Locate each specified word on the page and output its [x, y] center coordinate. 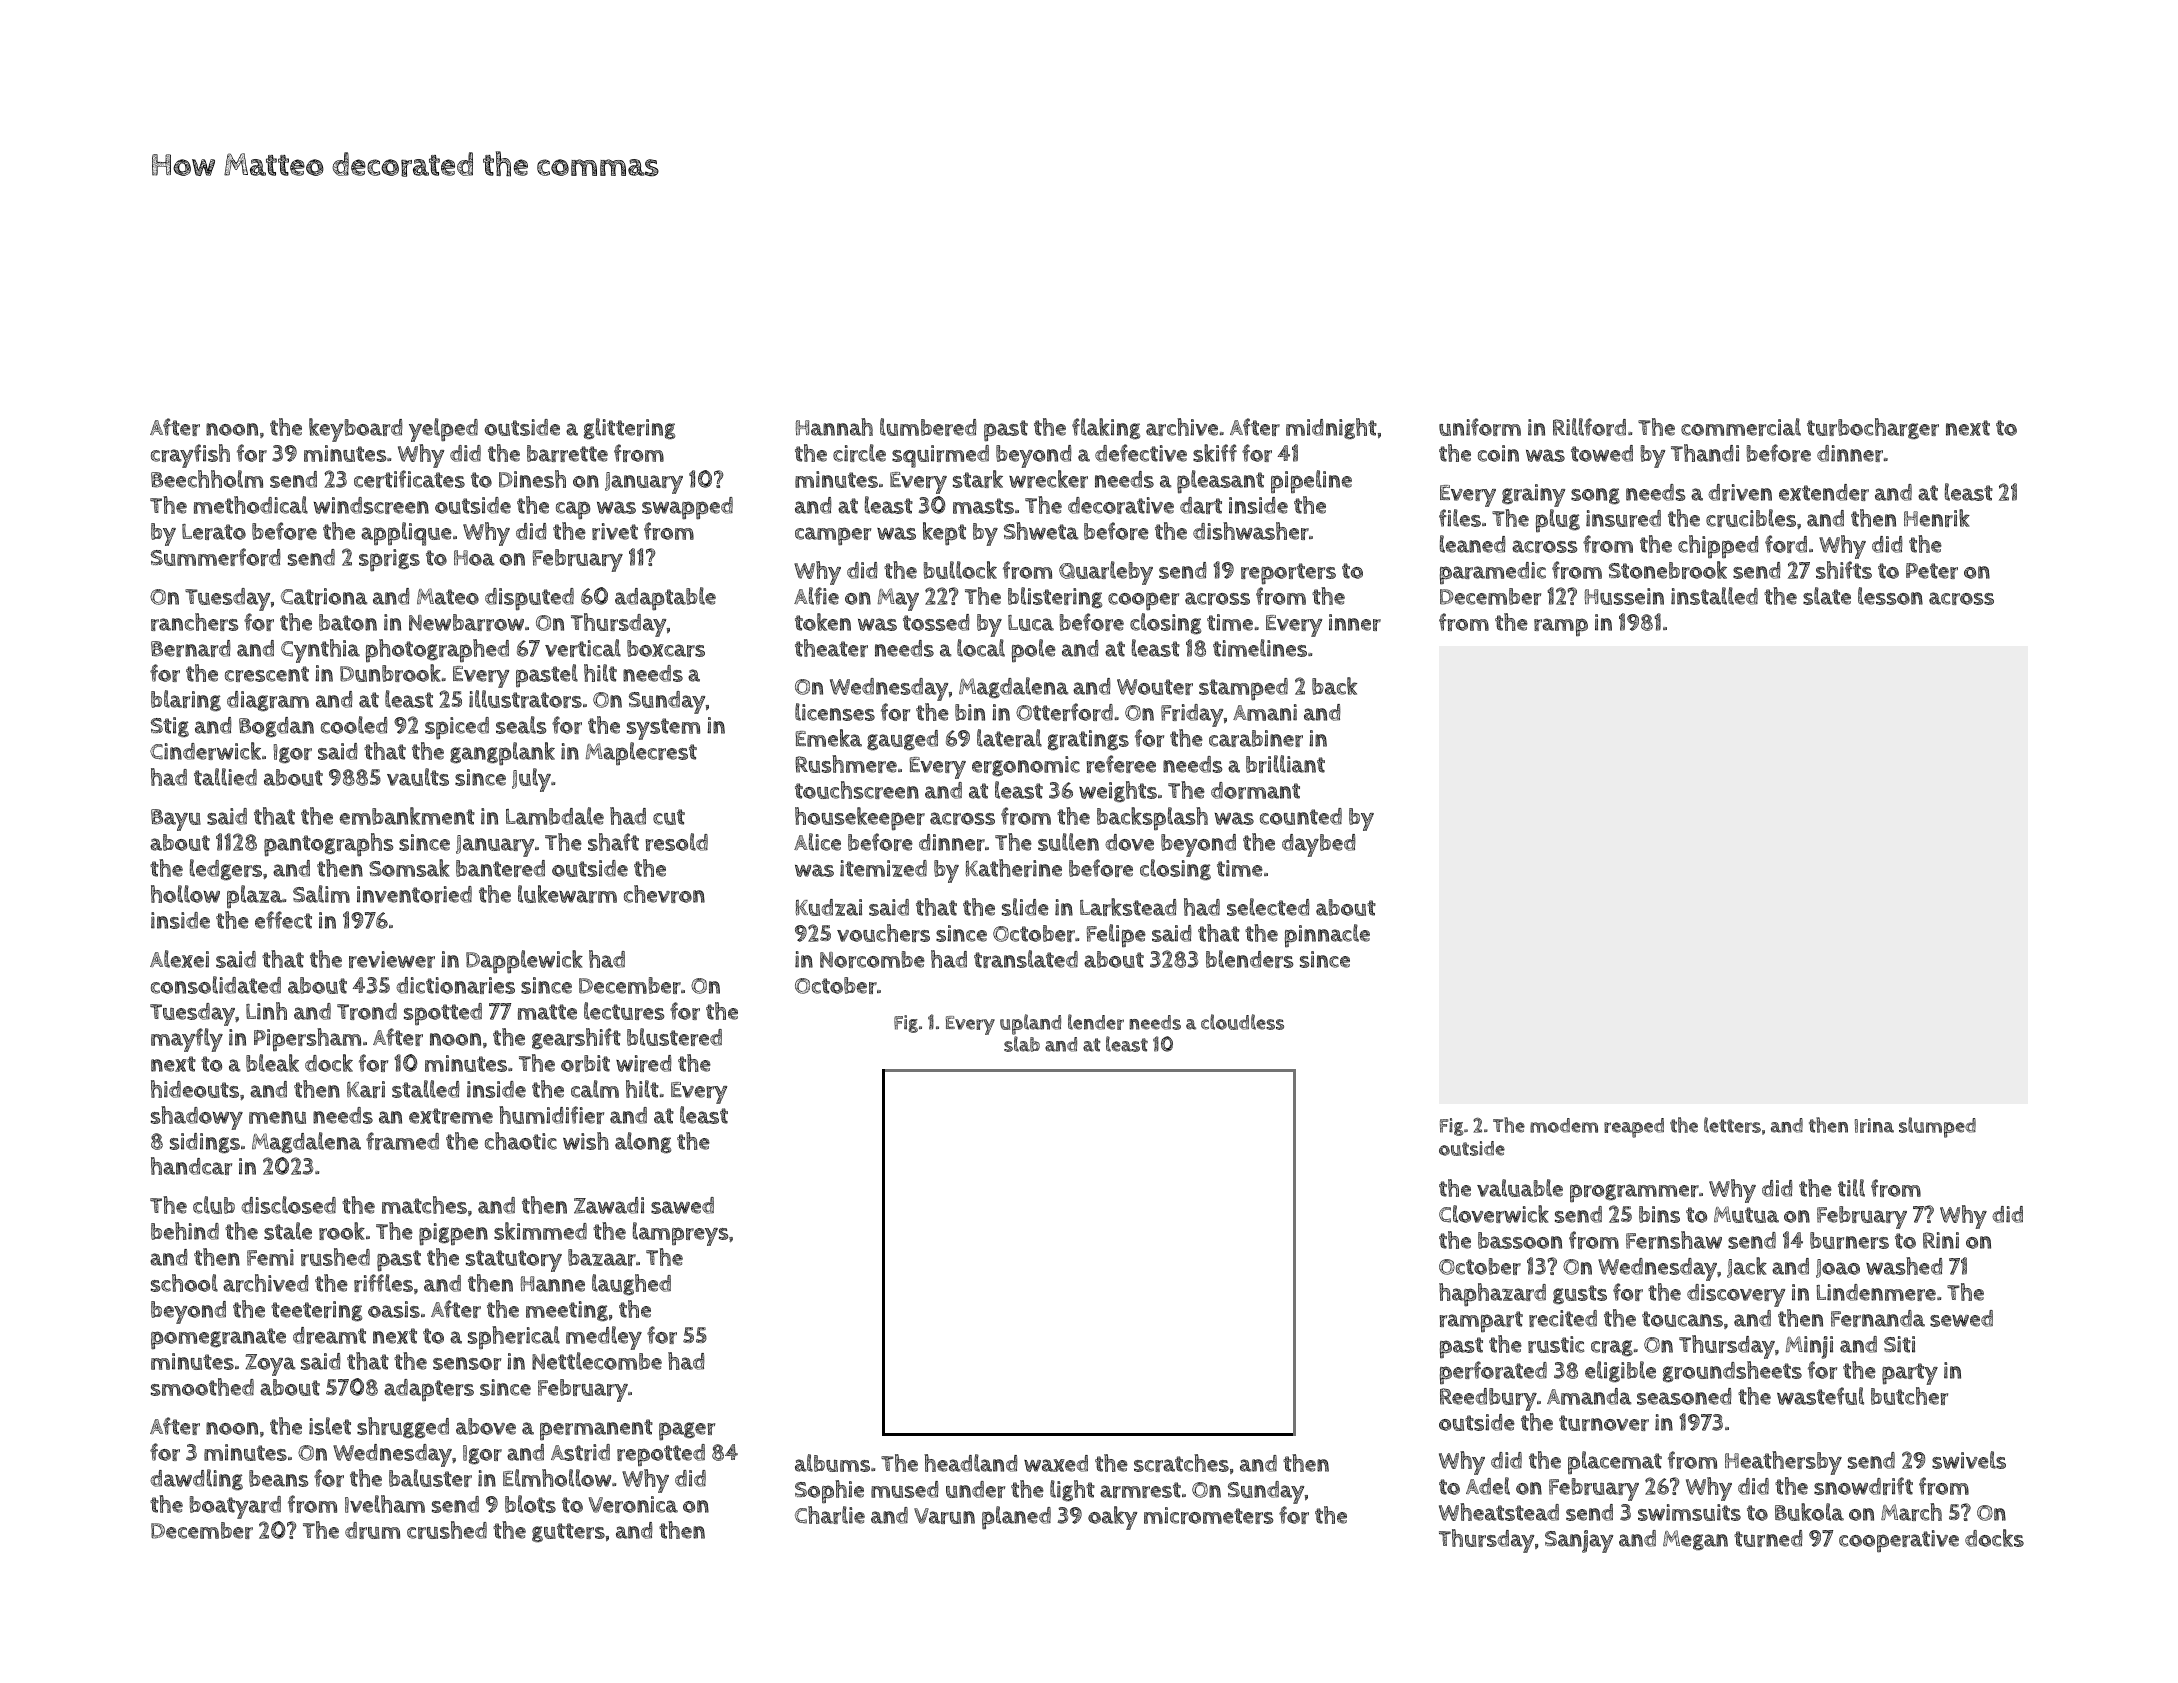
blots [530, 1504]
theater [831, 648]
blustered [674, 1037]
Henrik [1937, 518]
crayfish [190, 456]
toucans [1682, 1319]
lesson [1890, 596]
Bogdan [276, 727]
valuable [1520, 1188]
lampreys [681, 1234]
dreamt [329, 1335]
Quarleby [1106, 573]
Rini [1941, 1240]
